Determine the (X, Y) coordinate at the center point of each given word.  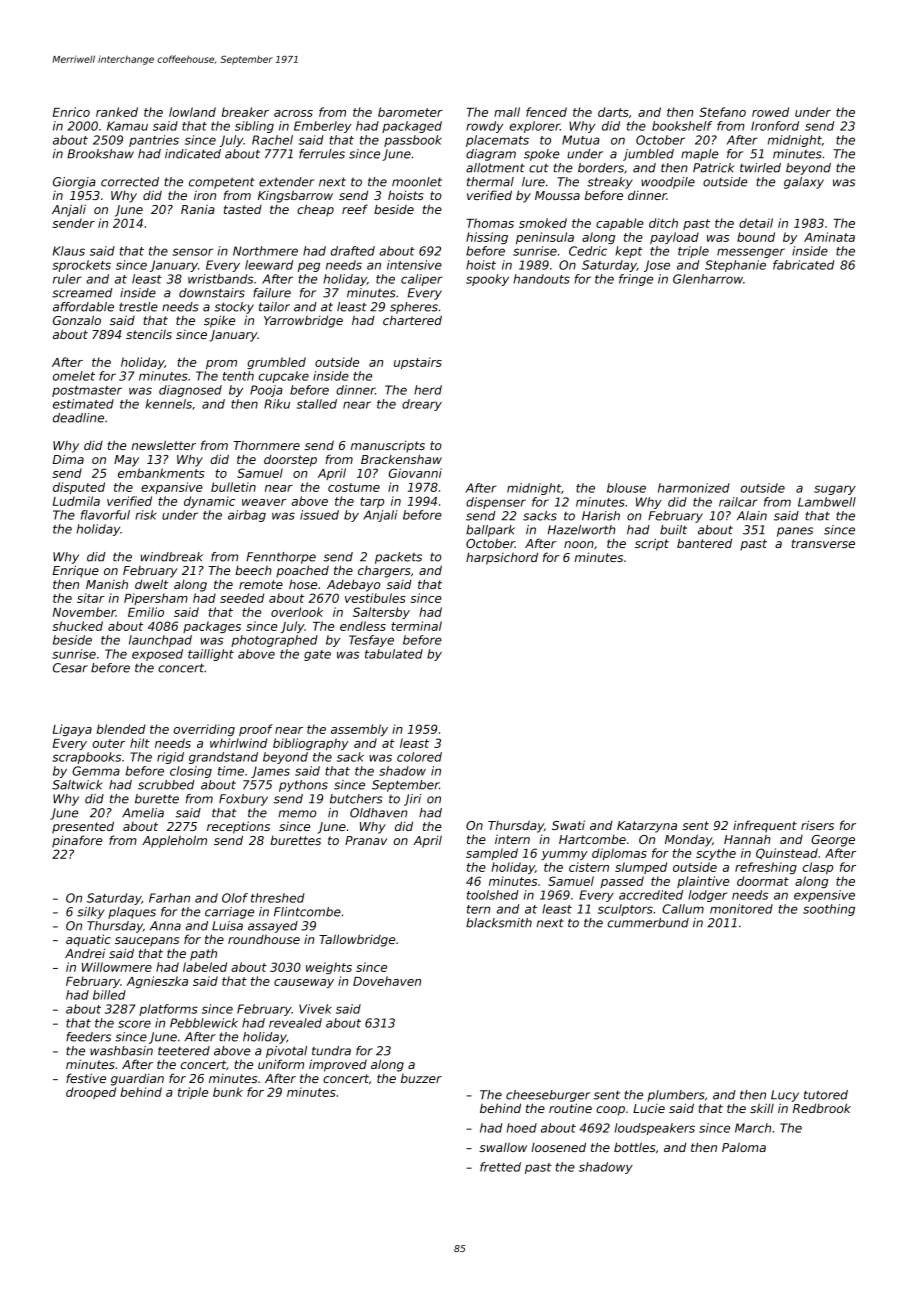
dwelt (151, 584)
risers (817, 825)
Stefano (722, 112)
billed (109, 995)
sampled (492, 854)
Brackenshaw (401, 459)
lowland (192, 112)
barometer (410, 112)
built (673, 530)
